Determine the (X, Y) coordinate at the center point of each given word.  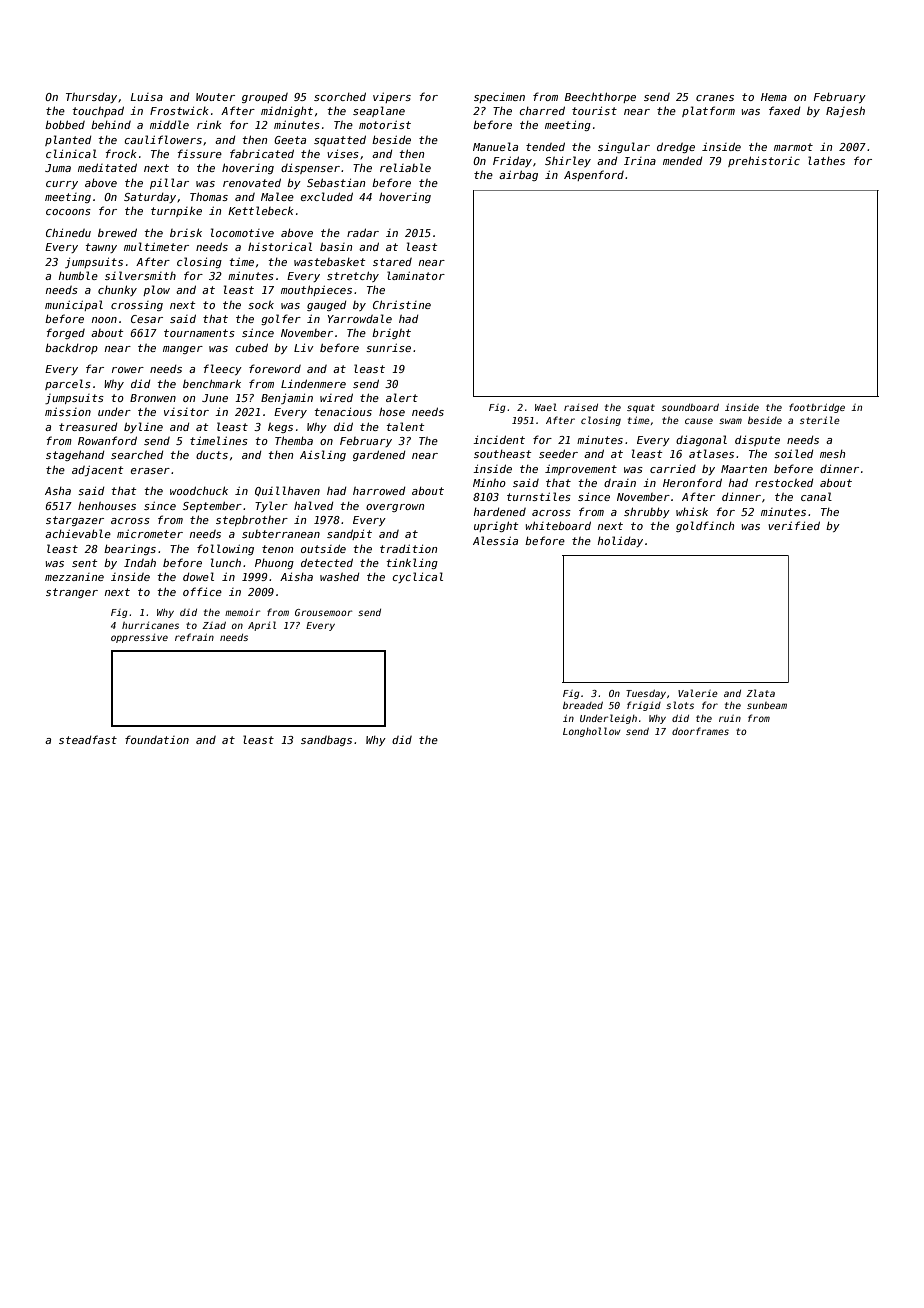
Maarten (744, 469)
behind (111, 124)
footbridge (817, 408)
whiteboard (558, 525)
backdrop (71, 348)
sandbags (326, 741)
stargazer (75, 521)
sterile (820, 420)
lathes (826, 160)
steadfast (88, 739)
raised (581, 407)
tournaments (199, 333)
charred (542, 110)
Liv (304, 347)
